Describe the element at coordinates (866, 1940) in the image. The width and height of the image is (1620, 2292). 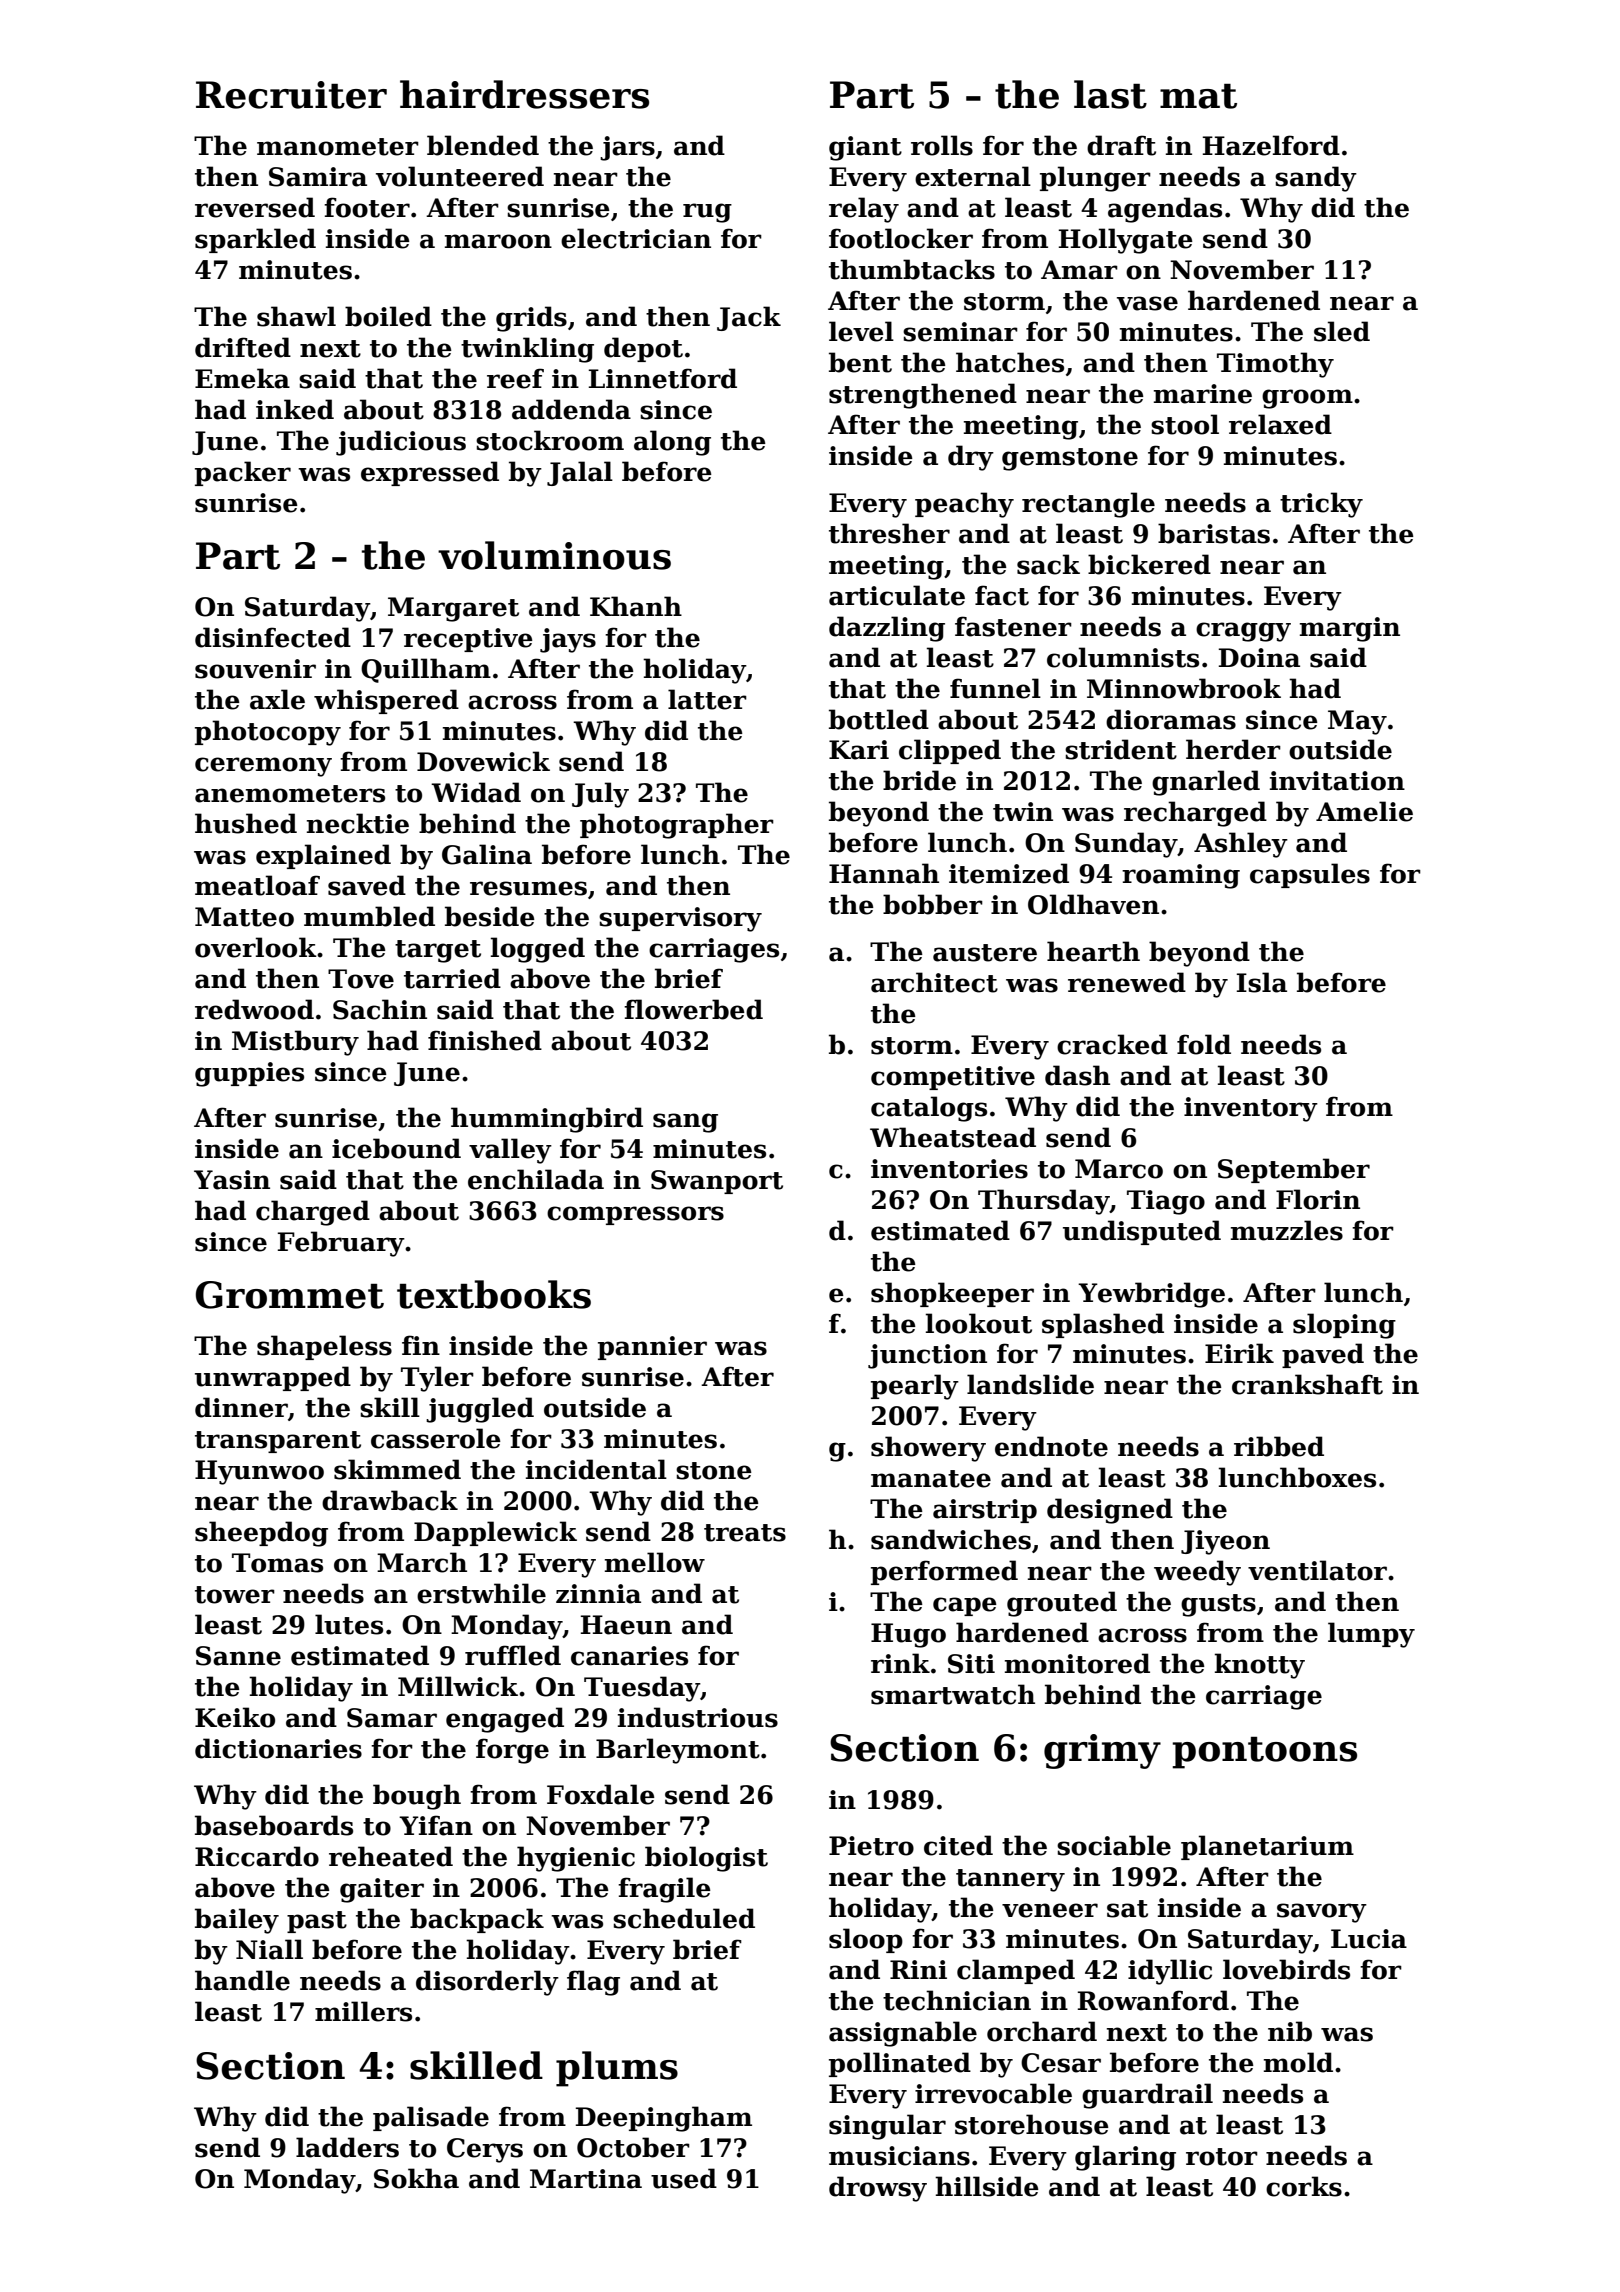
I see `sloop` at that location.
